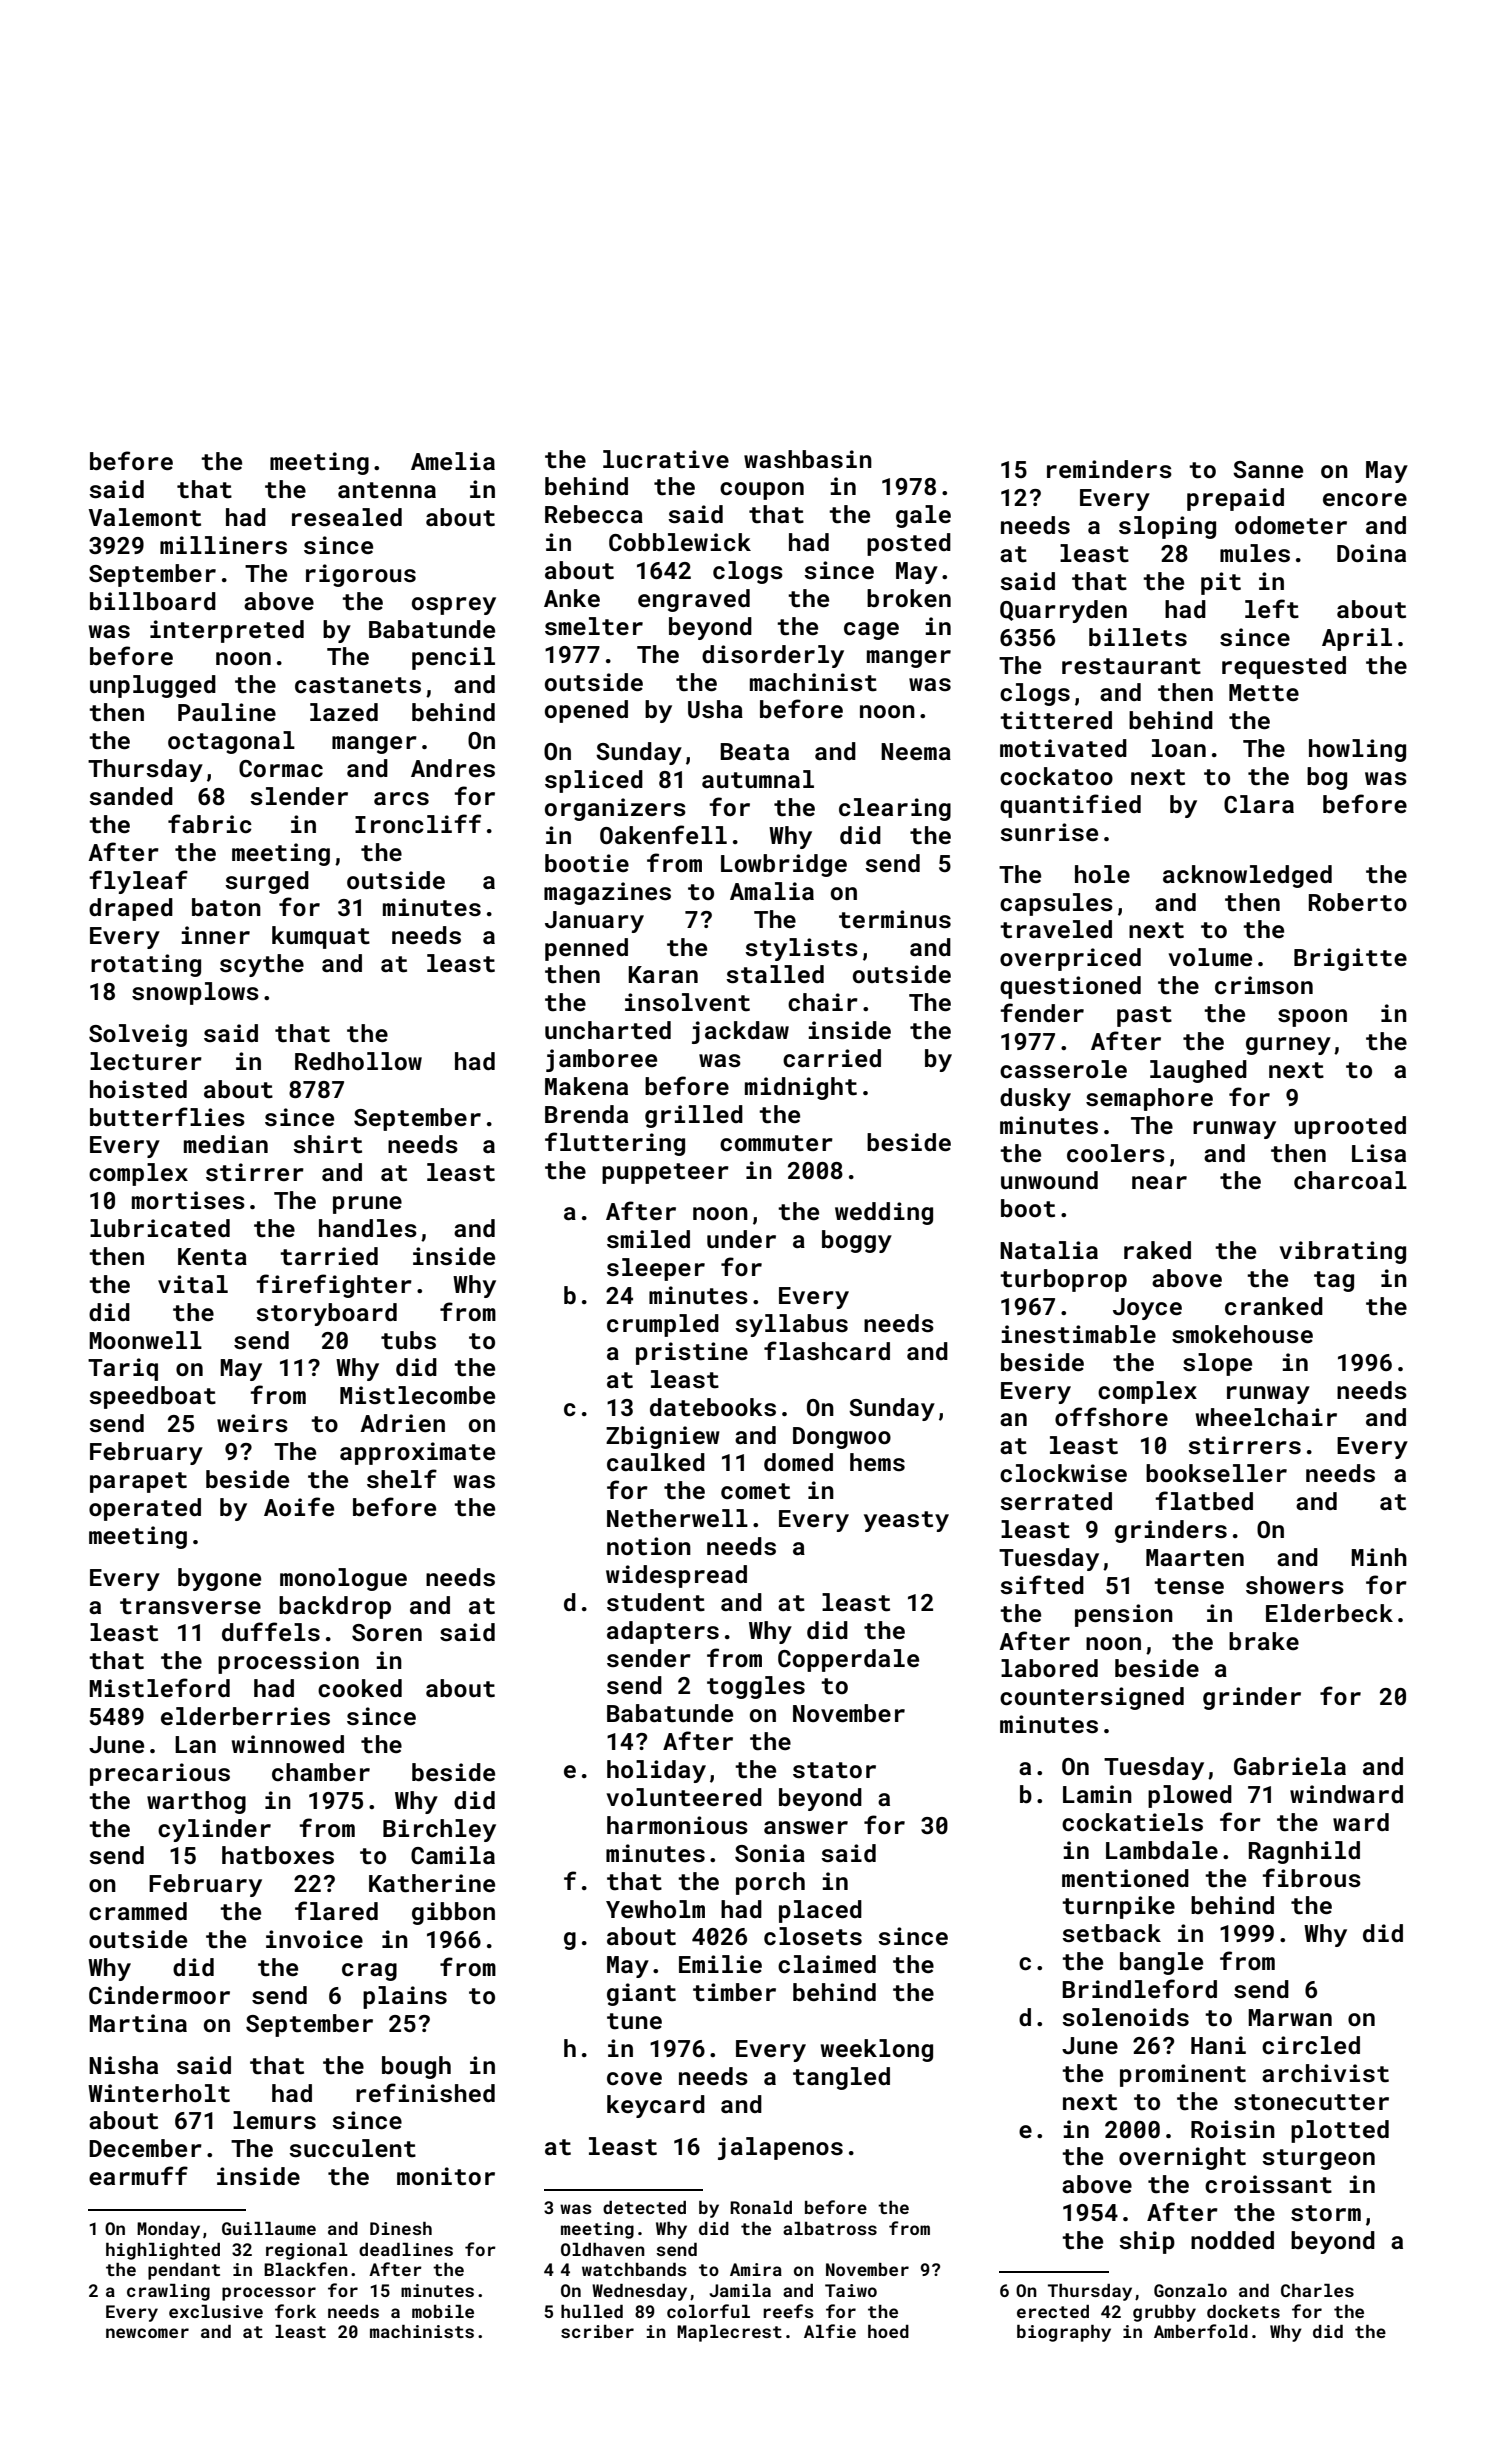  I want to click on encore, so click(1365, 500).
